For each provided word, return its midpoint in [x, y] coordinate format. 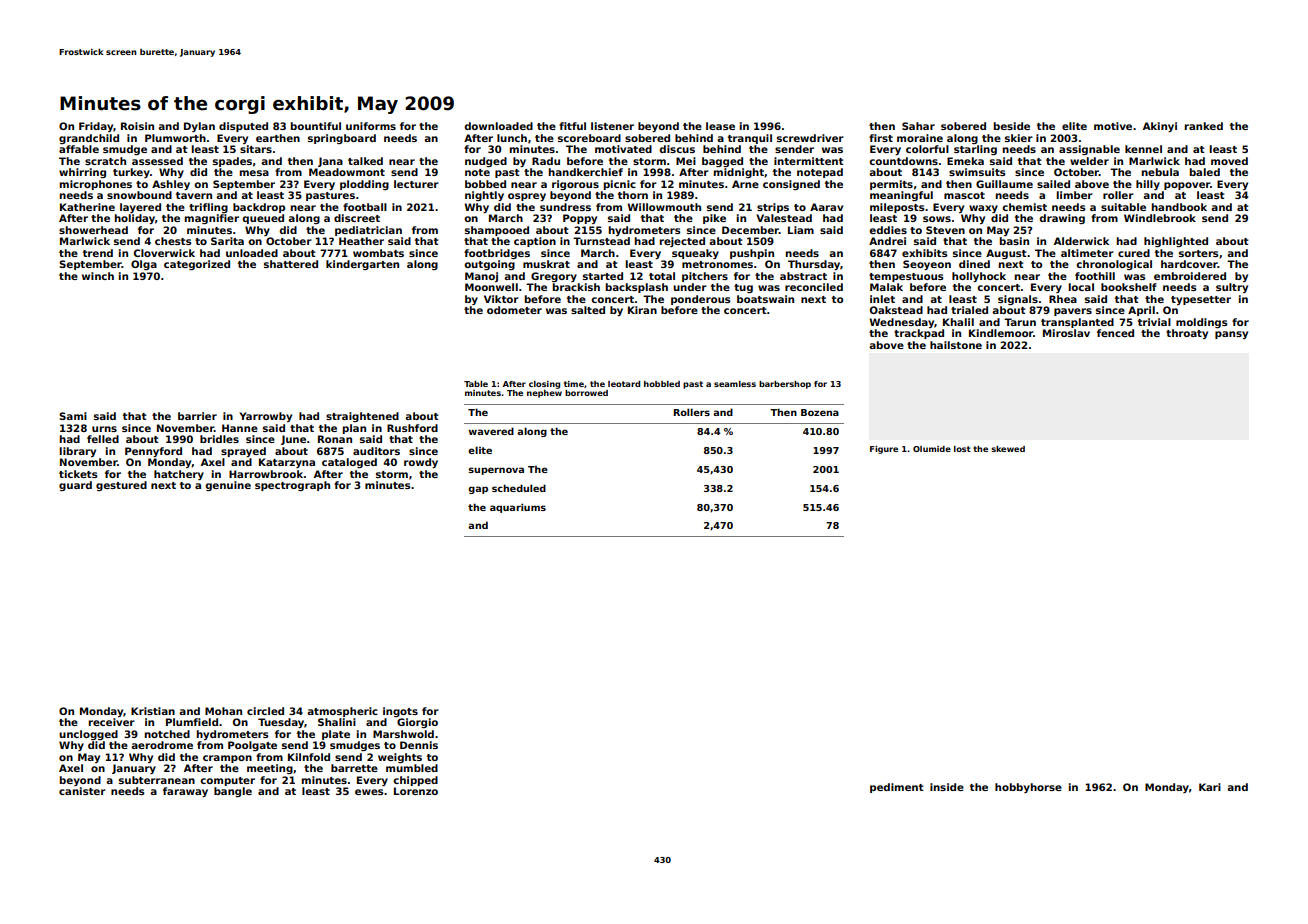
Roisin [137, 126]
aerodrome [162, 745]
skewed [1008, 449]
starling [975, 150]
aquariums [518, 508]
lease [720, 126]
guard [75, 486]
